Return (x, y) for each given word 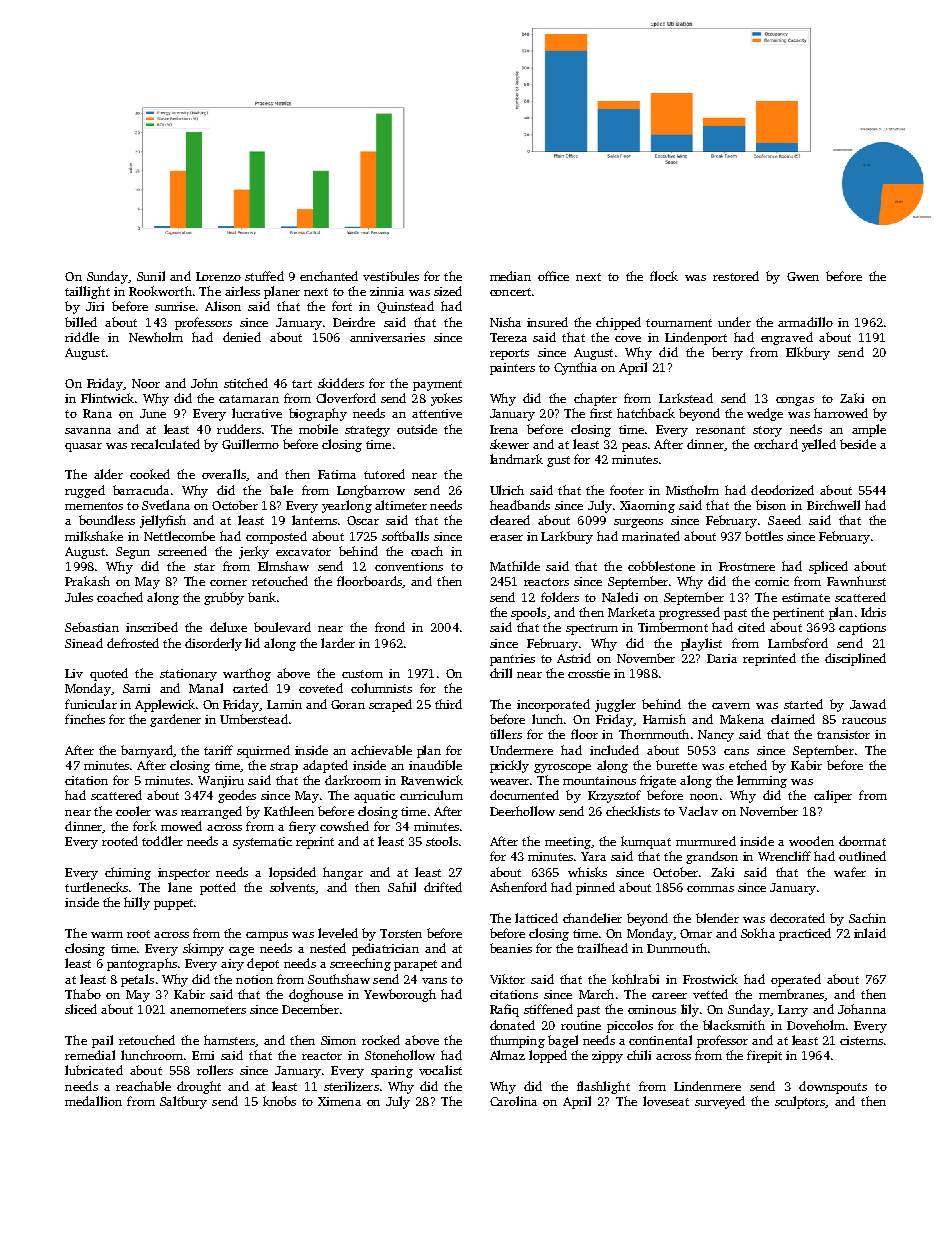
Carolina (513, 1101)
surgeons (638, 523)
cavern (731, 706)
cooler (133, 811)
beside (858, 444)
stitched (246, 383)
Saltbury (183, 1102)
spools (528, 613)
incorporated (553, 705)
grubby (224, 598)
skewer (509, 444)
